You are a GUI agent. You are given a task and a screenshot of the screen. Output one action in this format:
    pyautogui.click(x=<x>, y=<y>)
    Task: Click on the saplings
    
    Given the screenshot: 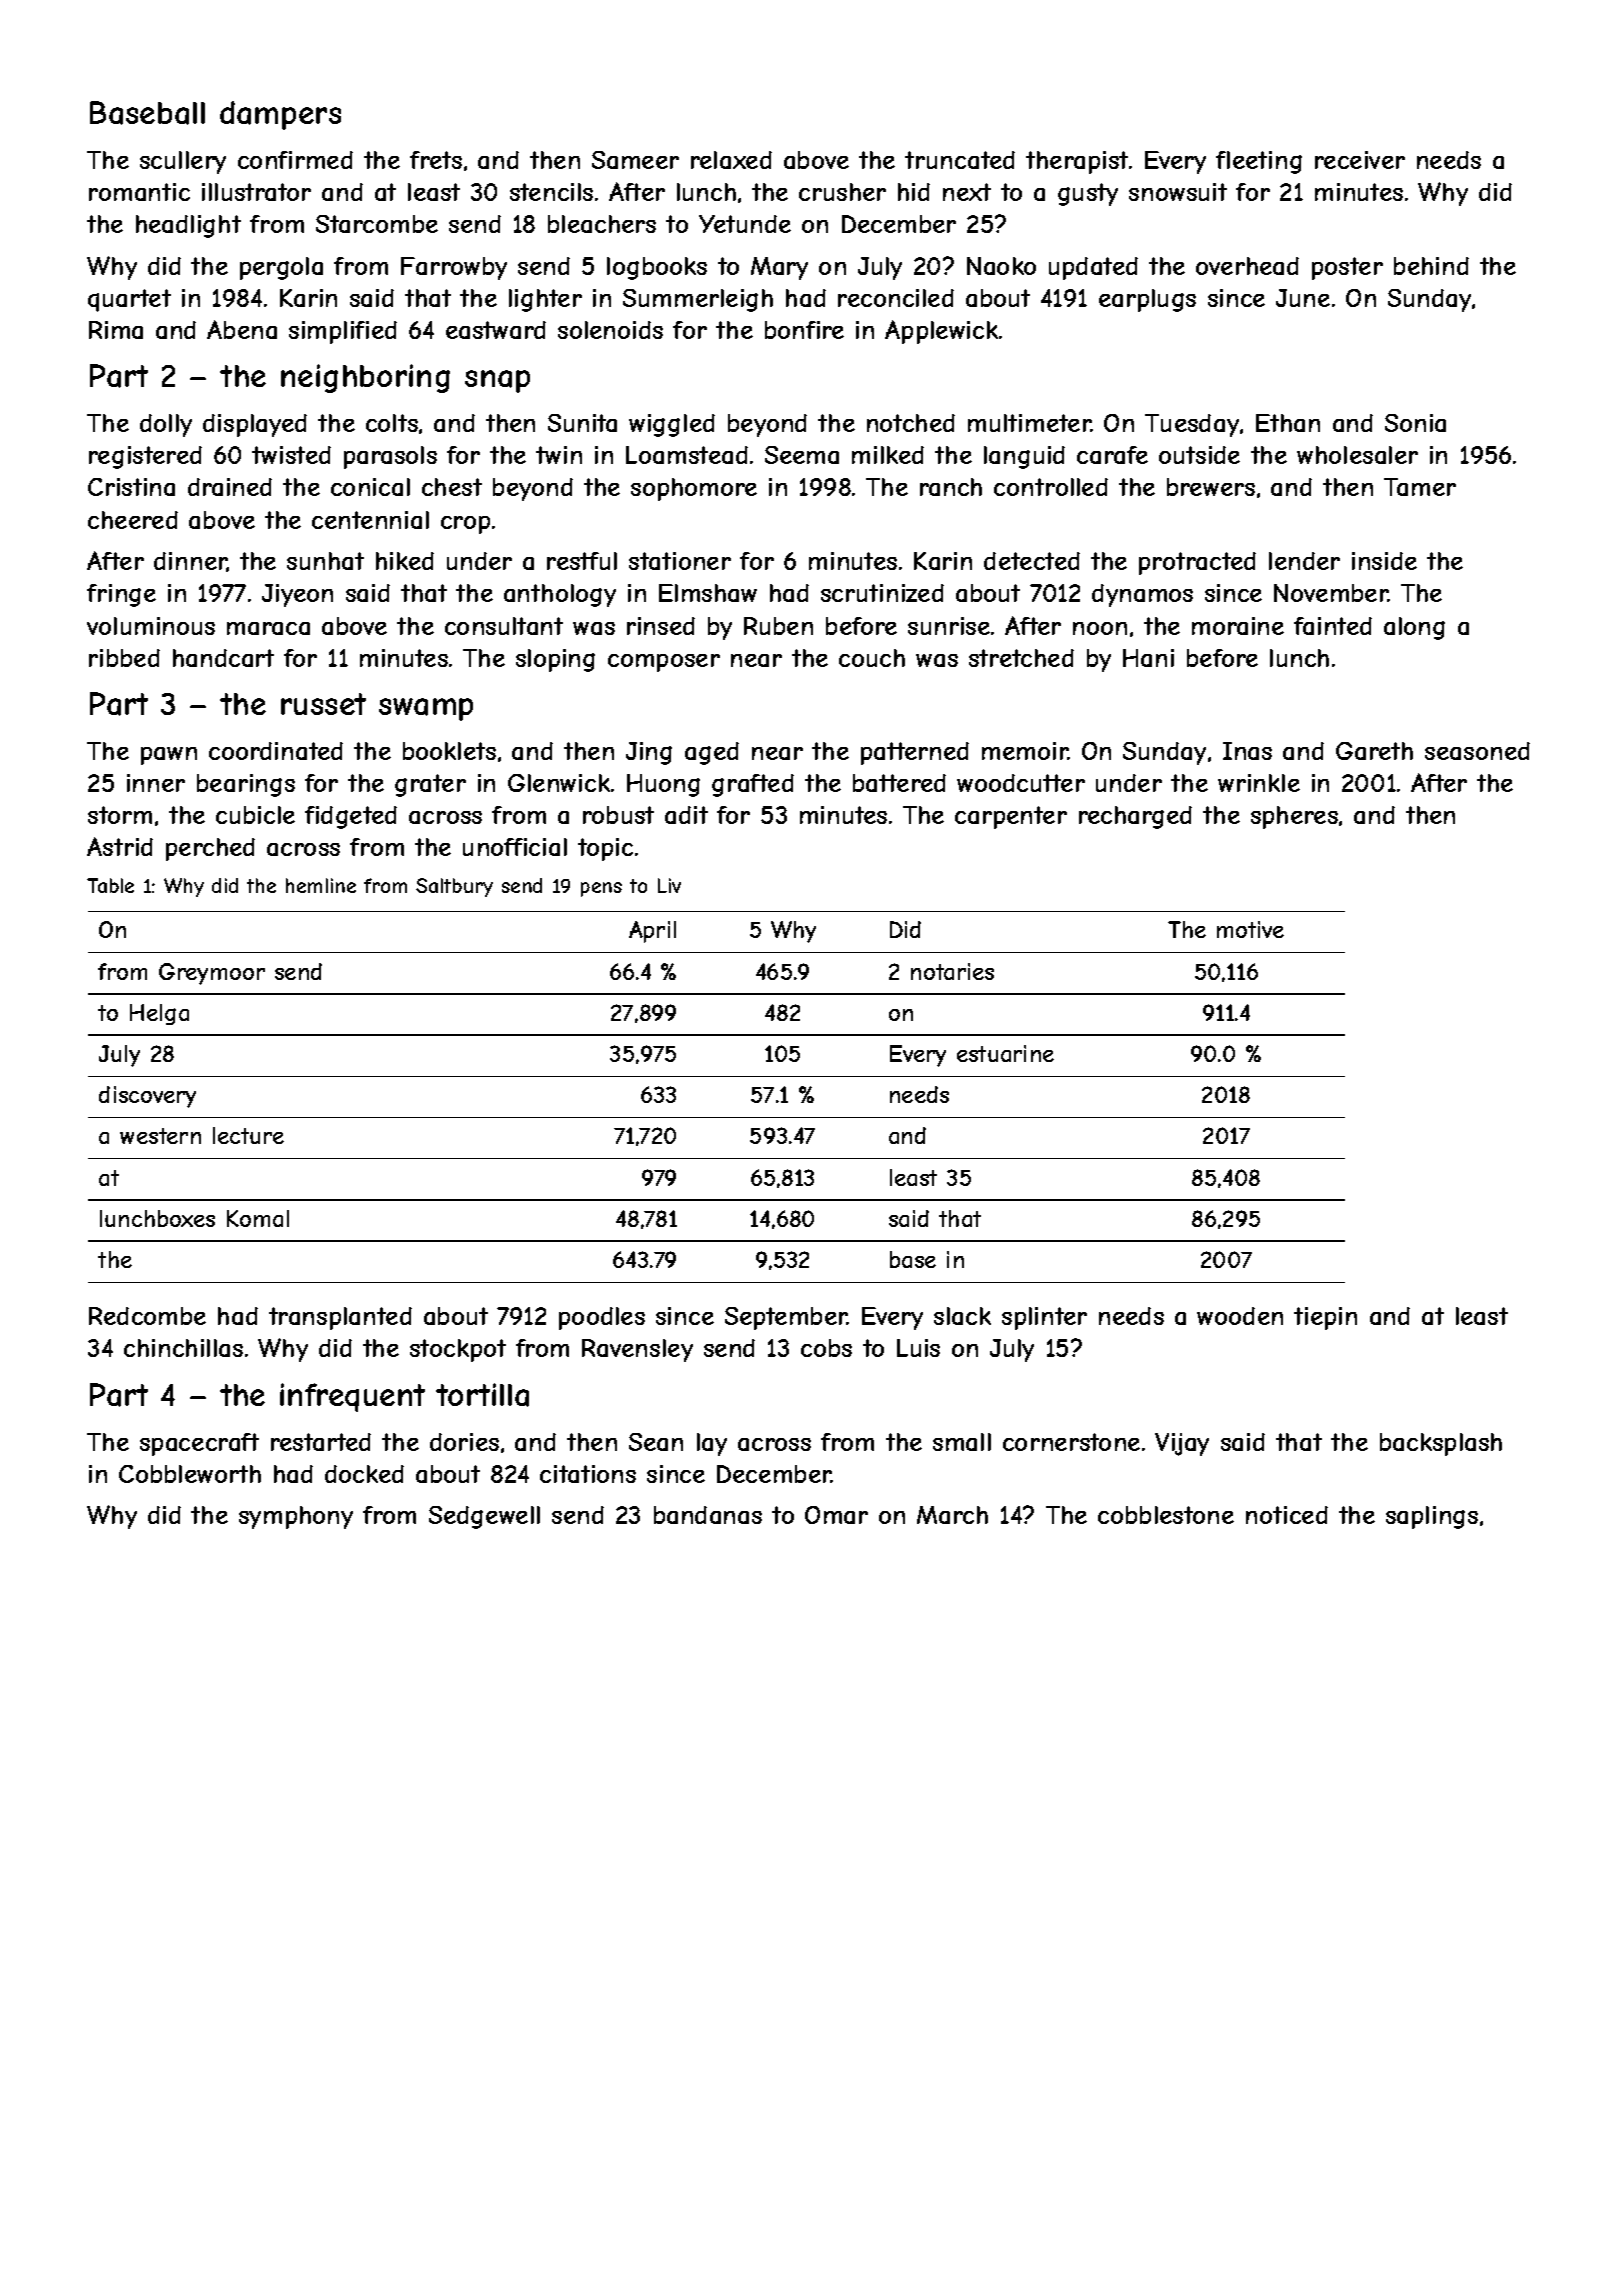 What is the action you would take?
    pyautogui.click(x=1432, y=1517)
